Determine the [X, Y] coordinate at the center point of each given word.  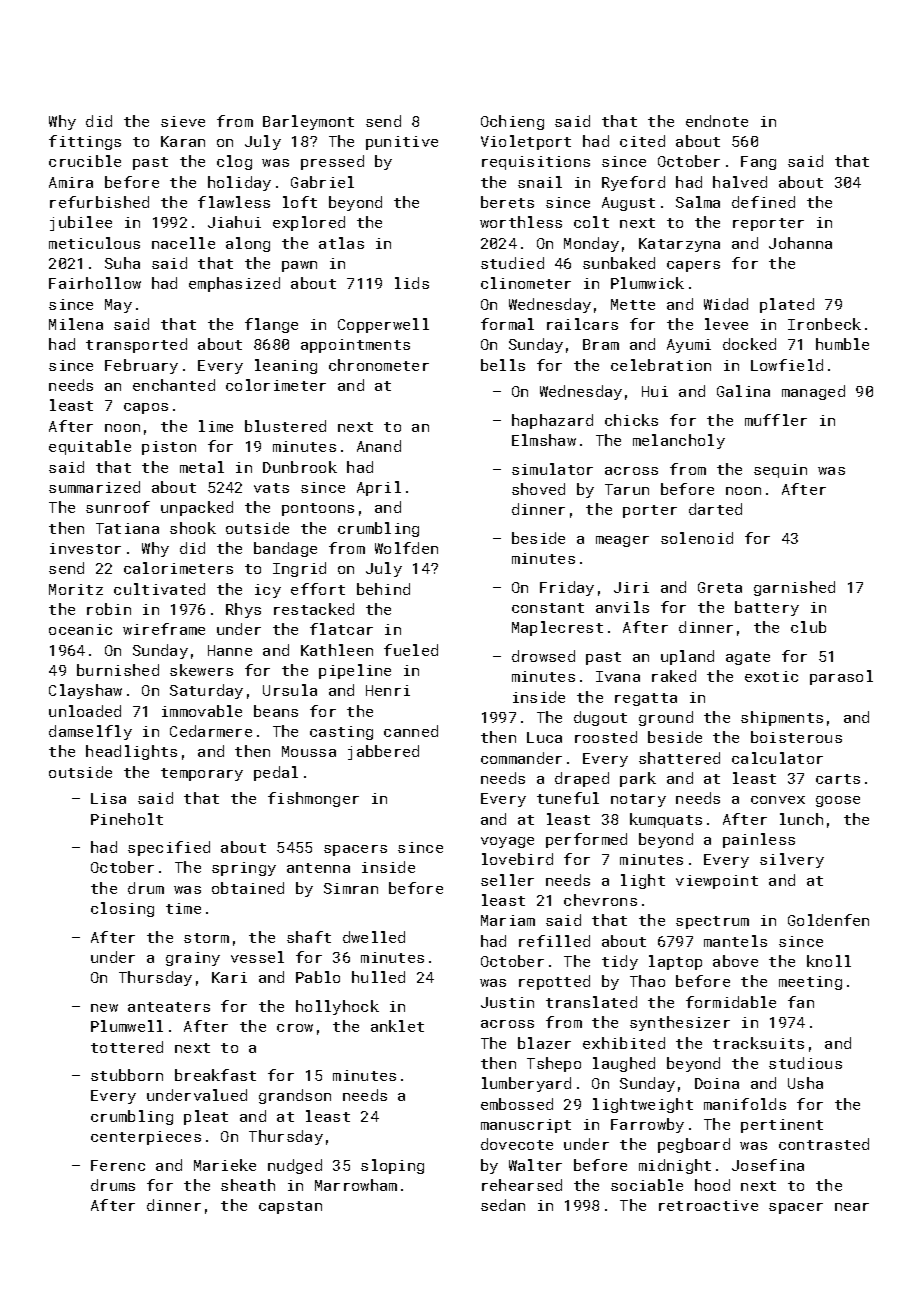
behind [383, 589]
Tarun [627, 489]
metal [202, 467]
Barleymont [308, 122]
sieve [183, 121]
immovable [202, 711]
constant [548, 608]
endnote [717, 121]
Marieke [225, 1165]
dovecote [517, 1144]
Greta [720, 587]
